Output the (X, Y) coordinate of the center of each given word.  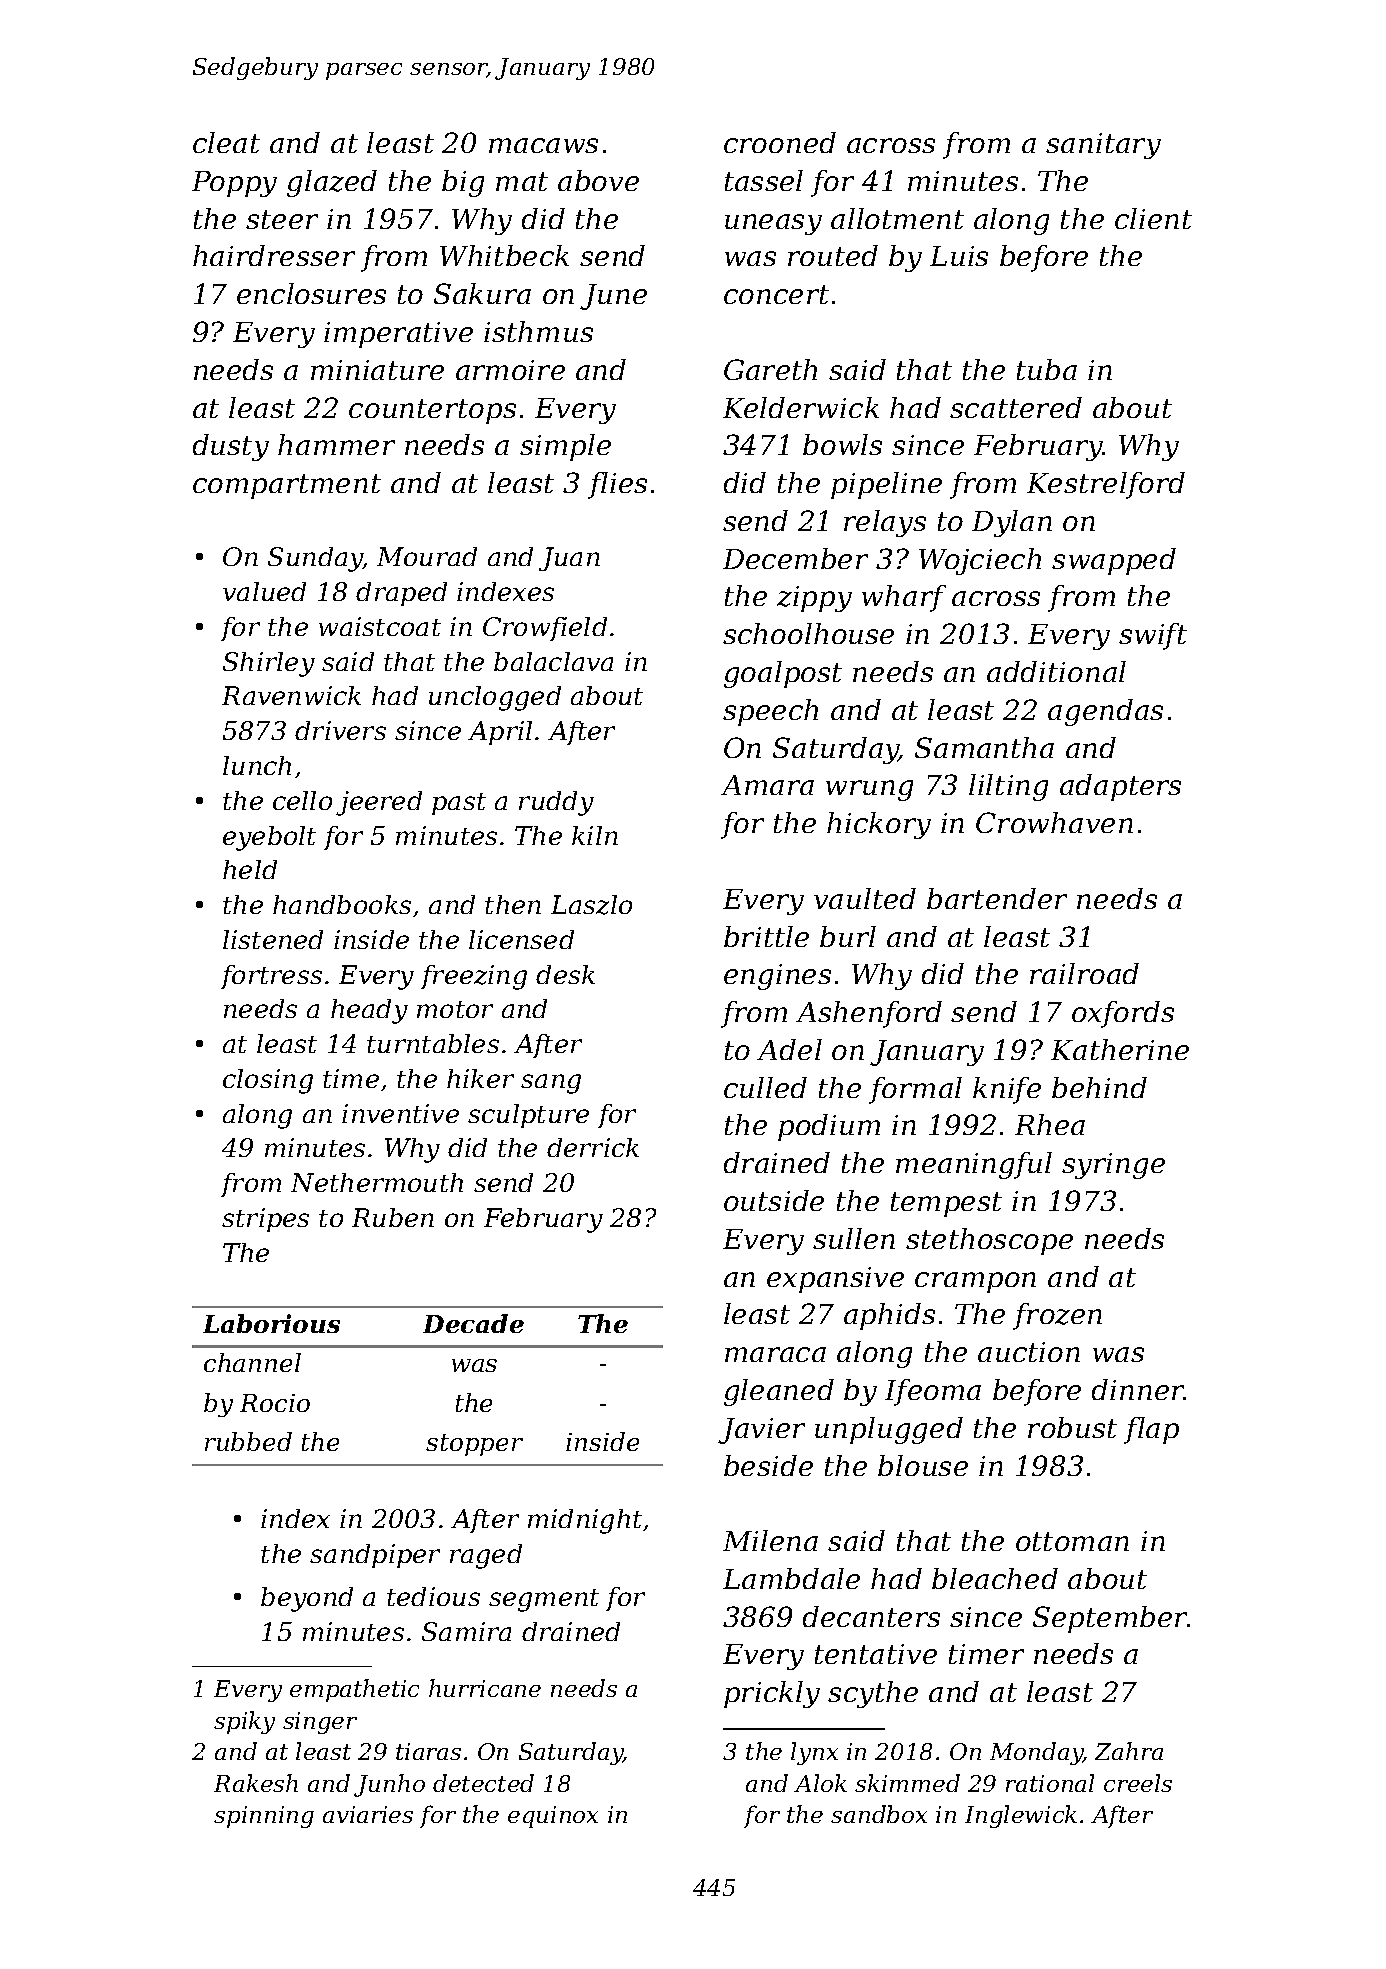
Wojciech (980, 561)
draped (401, 594)
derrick (593, 1147)
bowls (842, 444)
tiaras (428, 1751)
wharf (904, 598)
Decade (473, 1323)
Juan (569, 559)
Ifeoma (933, 1392)
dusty (231, 447)
